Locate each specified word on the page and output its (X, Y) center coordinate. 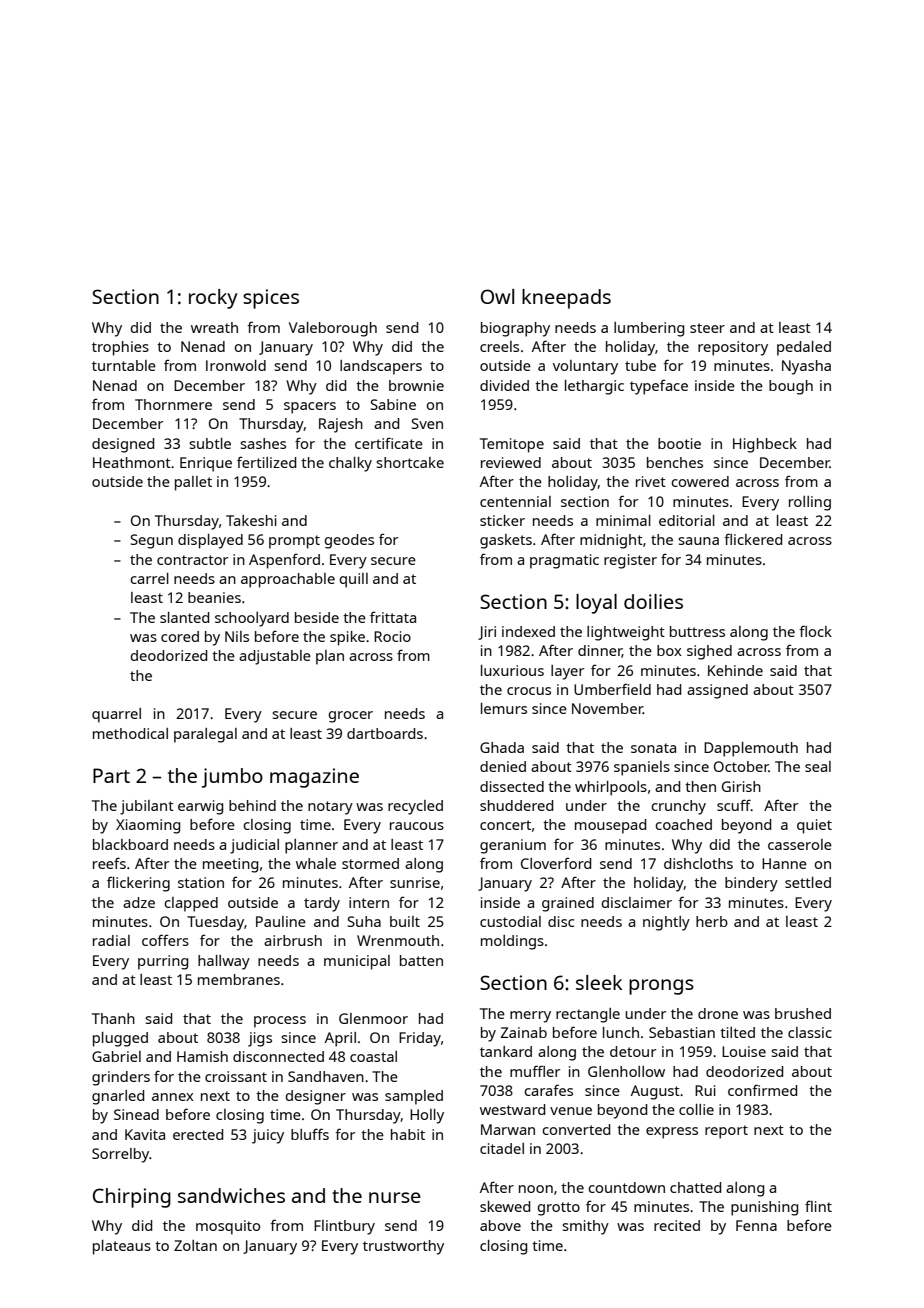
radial (111, 940)
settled (808, 882)
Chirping (132, 1198)
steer (707, 328)
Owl (497, 296)
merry (530, 1017)
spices (271, 299)
